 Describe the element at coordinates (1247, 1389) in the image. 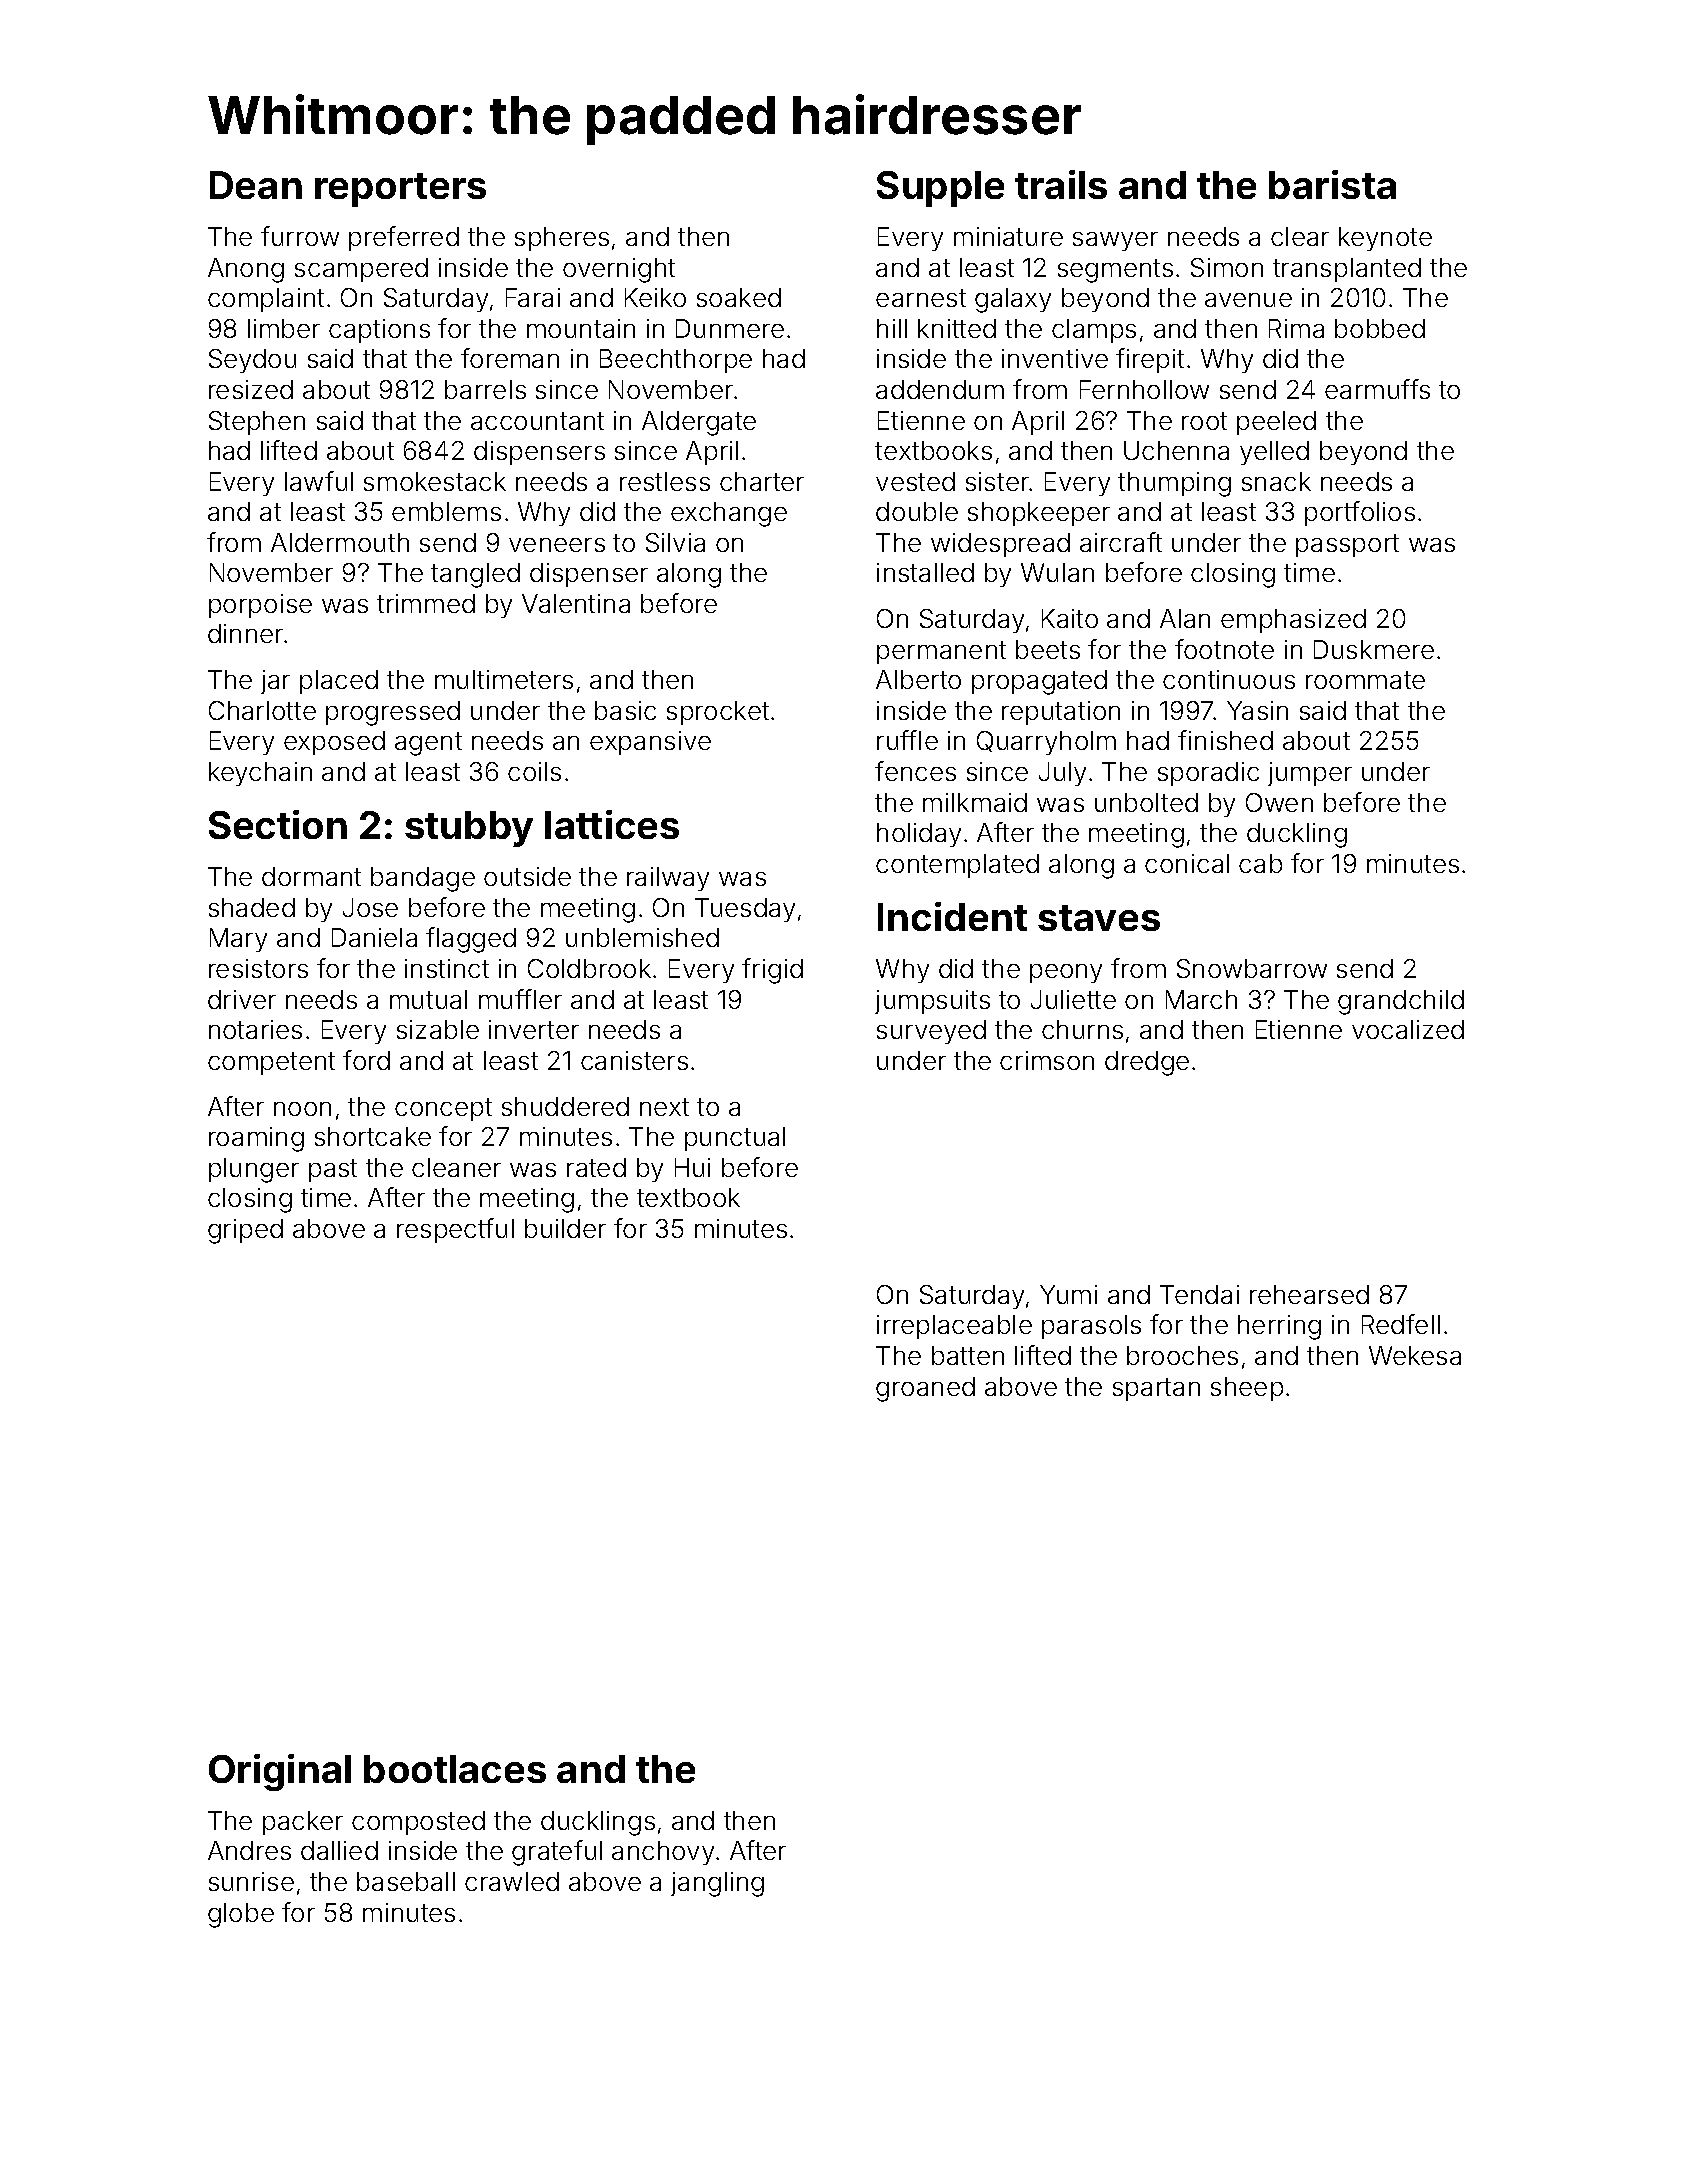

I see `sheep` at that location.
